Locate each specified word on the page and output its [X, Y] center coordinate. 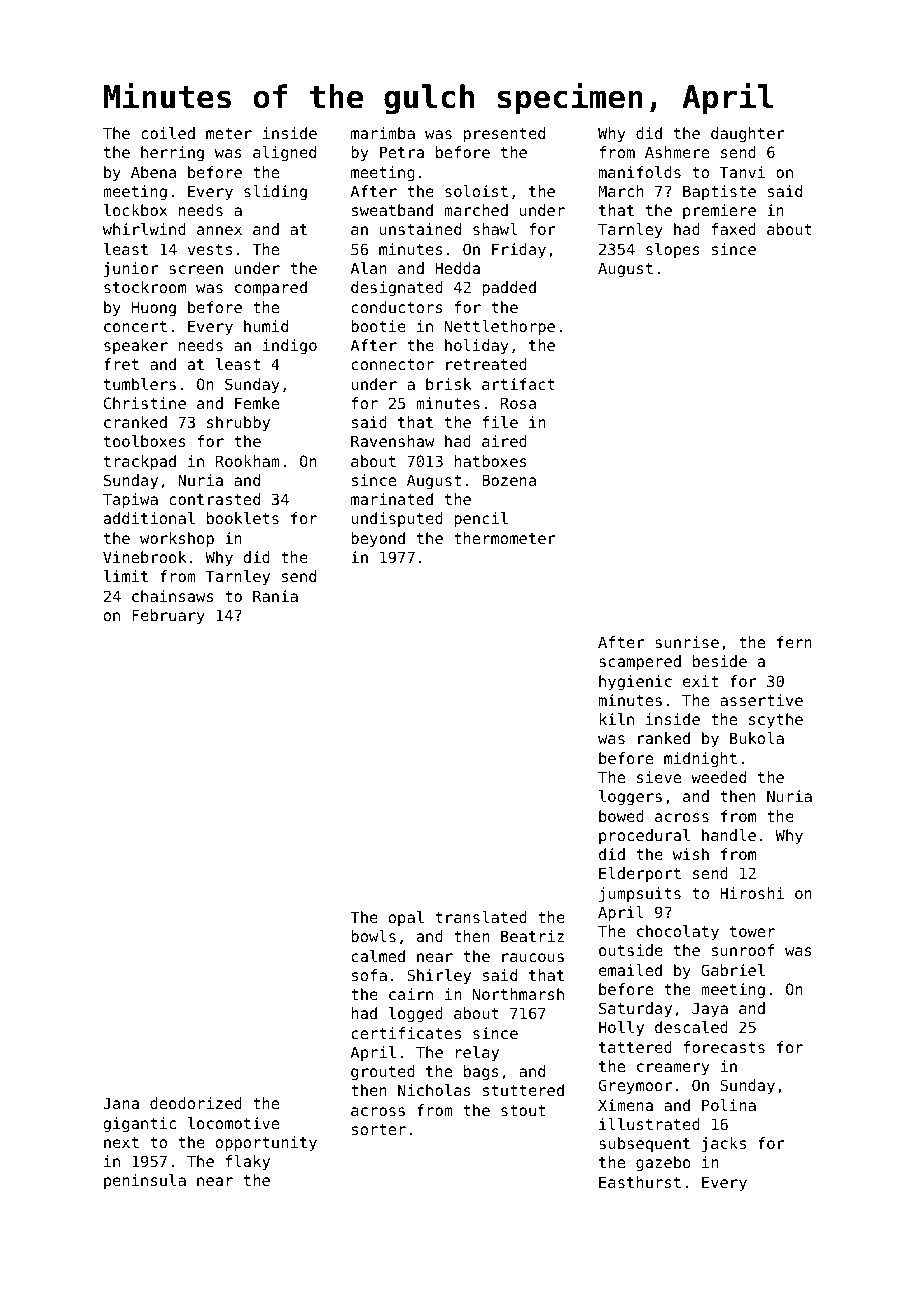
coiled [168, 133]
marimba [383, 133]
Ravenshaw [392, 441]
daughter [748, 135]
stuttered [523, 1090]
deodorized [196, 1103]
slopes [673, 250]
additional [149, 518]
